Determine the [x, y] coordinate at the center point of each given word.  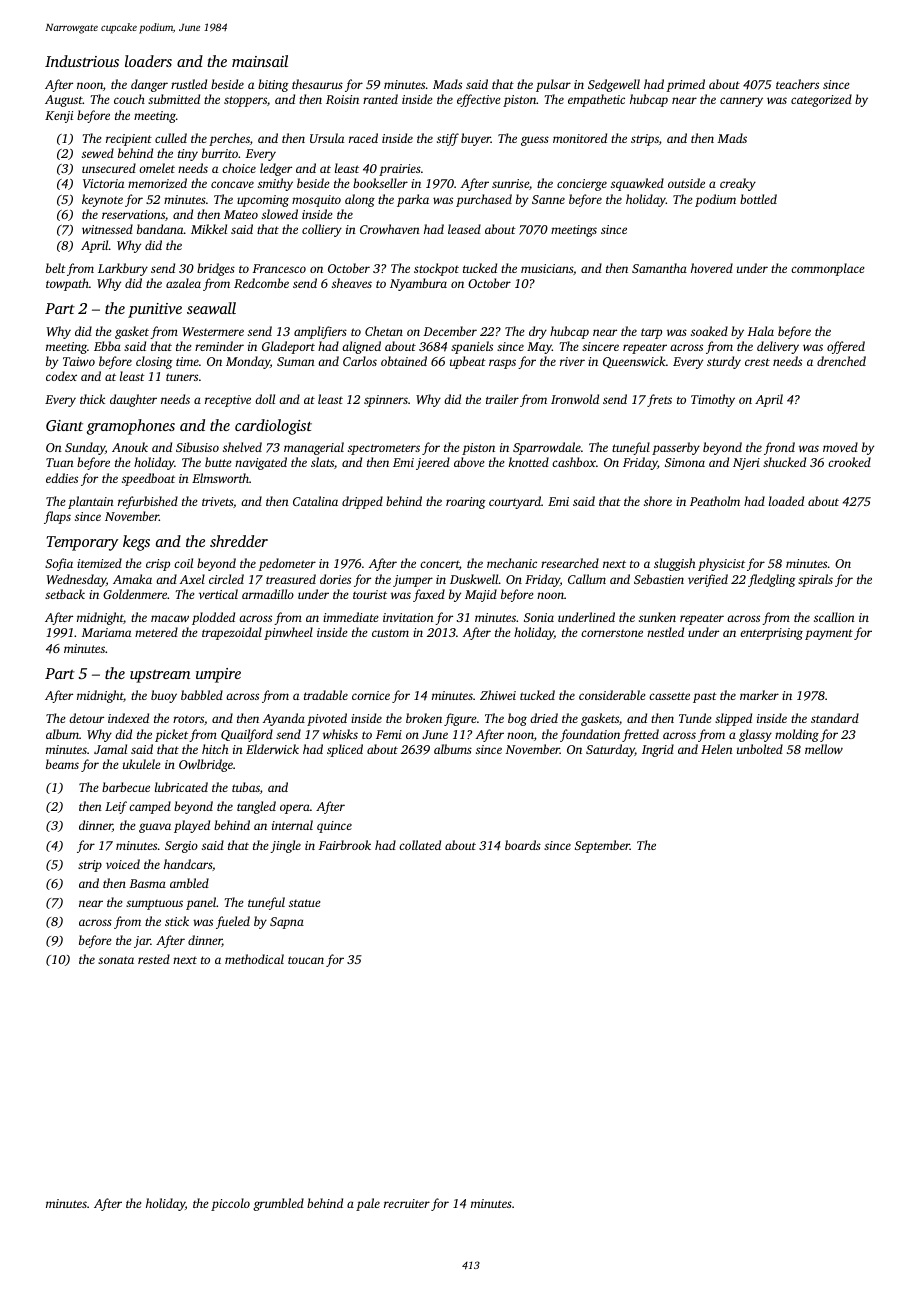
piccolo [230, 1204]
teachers [797, 84]
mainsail [260, 61]
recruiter [407, 1203]
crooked [849, 462]
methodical [254, 959]
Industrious [82, 61]
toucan [306, 960]
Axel [192, 579]
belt [56, 268]
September [602, 846]
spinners [386, 401]
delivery [778, 347]
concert [439, 564]
